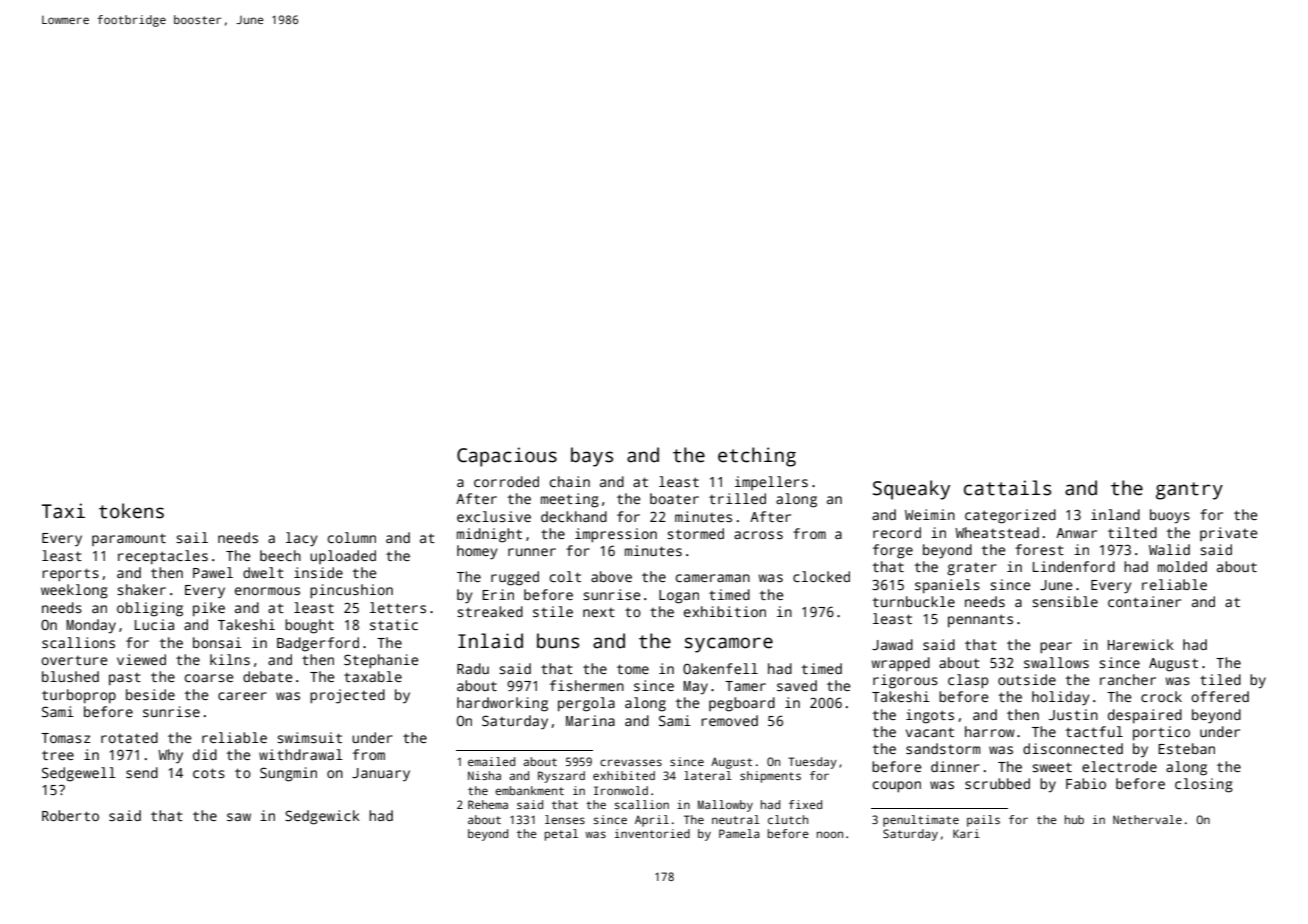 The image size is (1308, 924). I want to click on Capacious, so click(507, 457).
